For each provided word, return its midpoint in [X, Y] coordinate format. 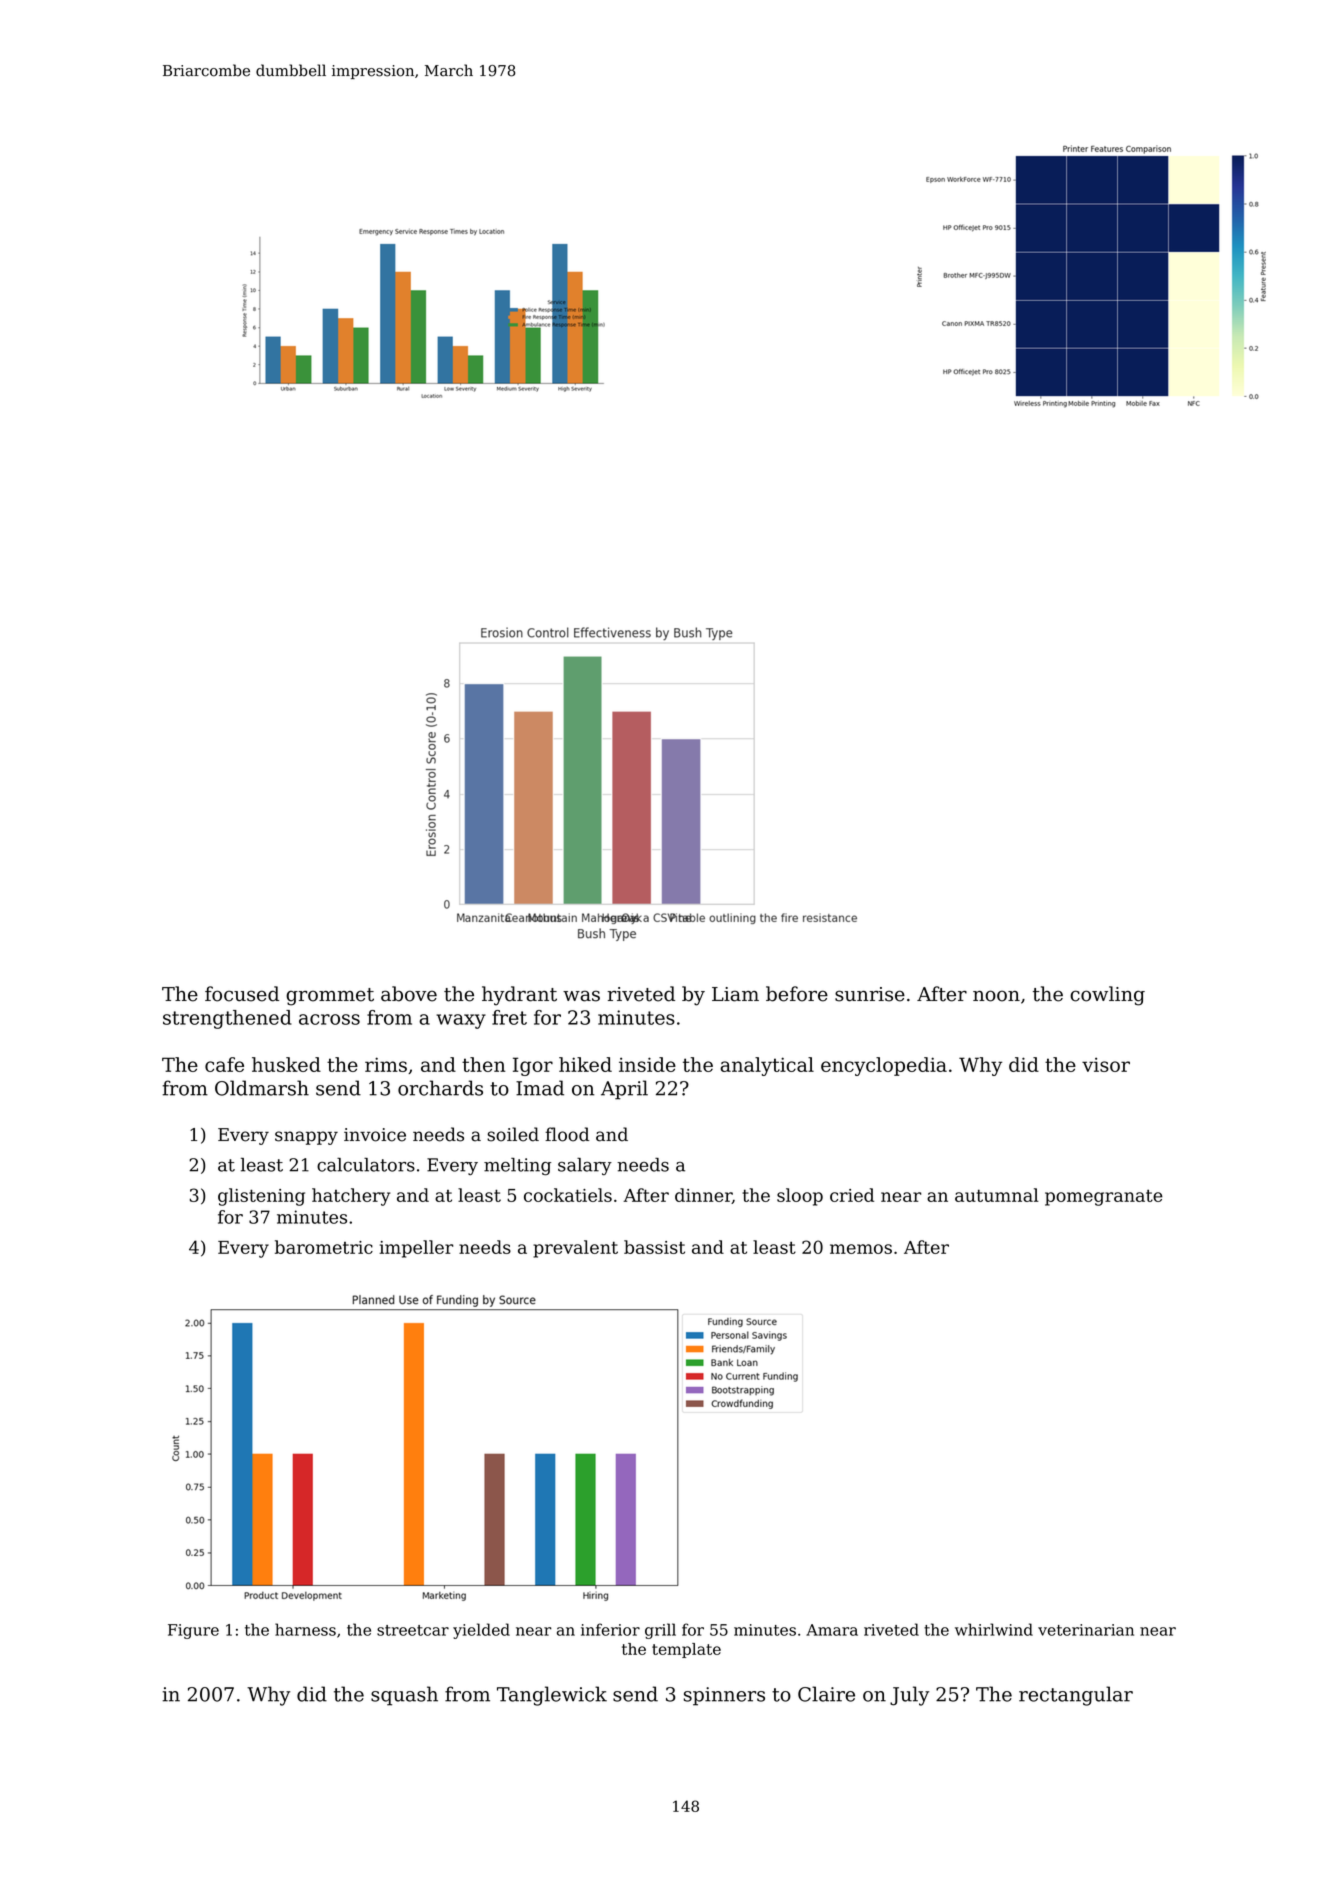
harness [305, 1629]
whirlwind [994, 1629]
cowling [1107, 996]
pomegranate [1104, 1197]
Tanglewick [552, 1696]
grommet [330, 997]
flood [567, 1134]
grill [660, 1631]
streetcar [413, 1630]
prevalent [575, 1249]
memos [861, 1249]
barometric [324, 1247]
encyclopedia [884, 1066]
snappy [306, 1138]
